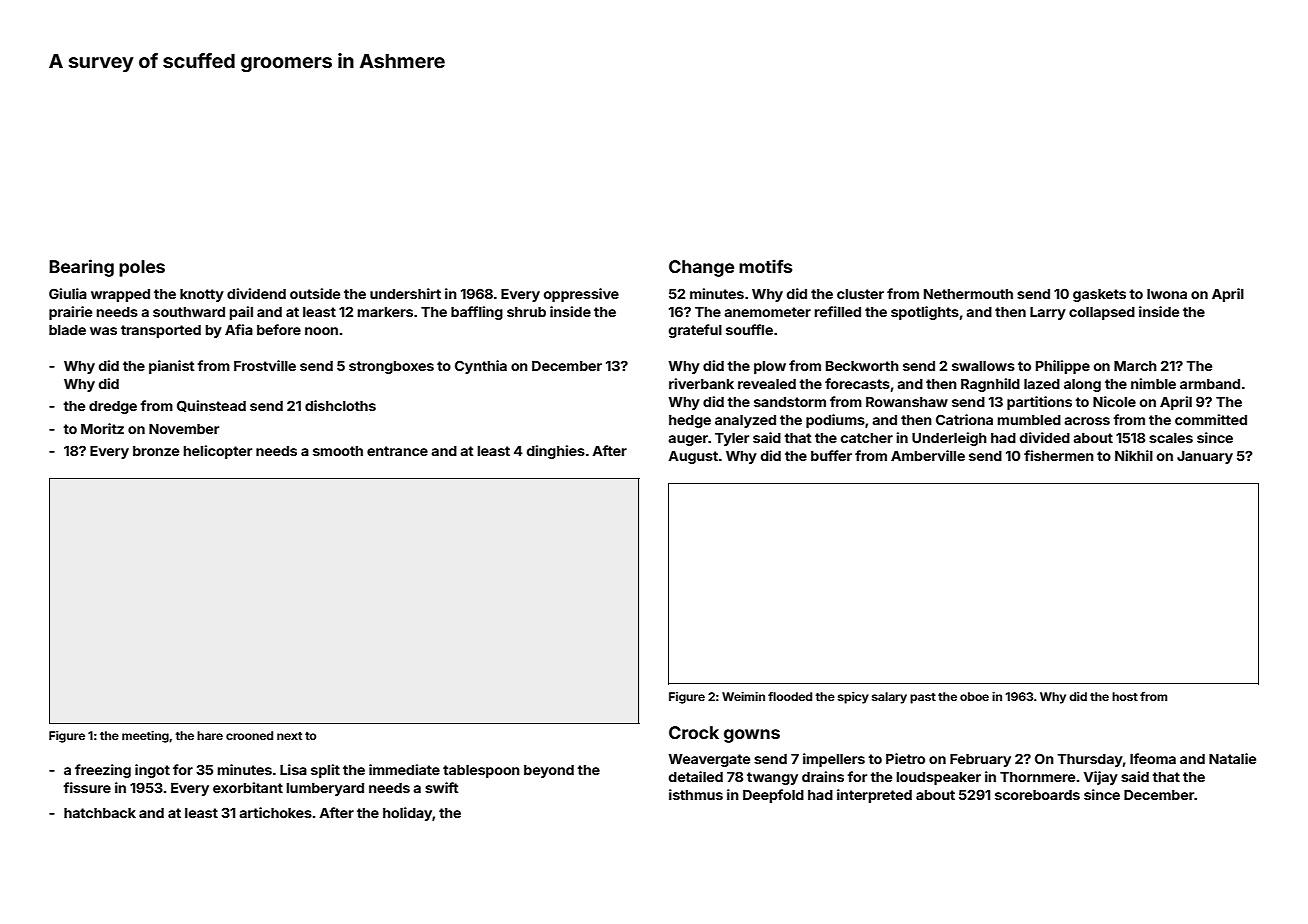 This image has height=924, width=1308. I want to click on crooned, so click(249, 735).
